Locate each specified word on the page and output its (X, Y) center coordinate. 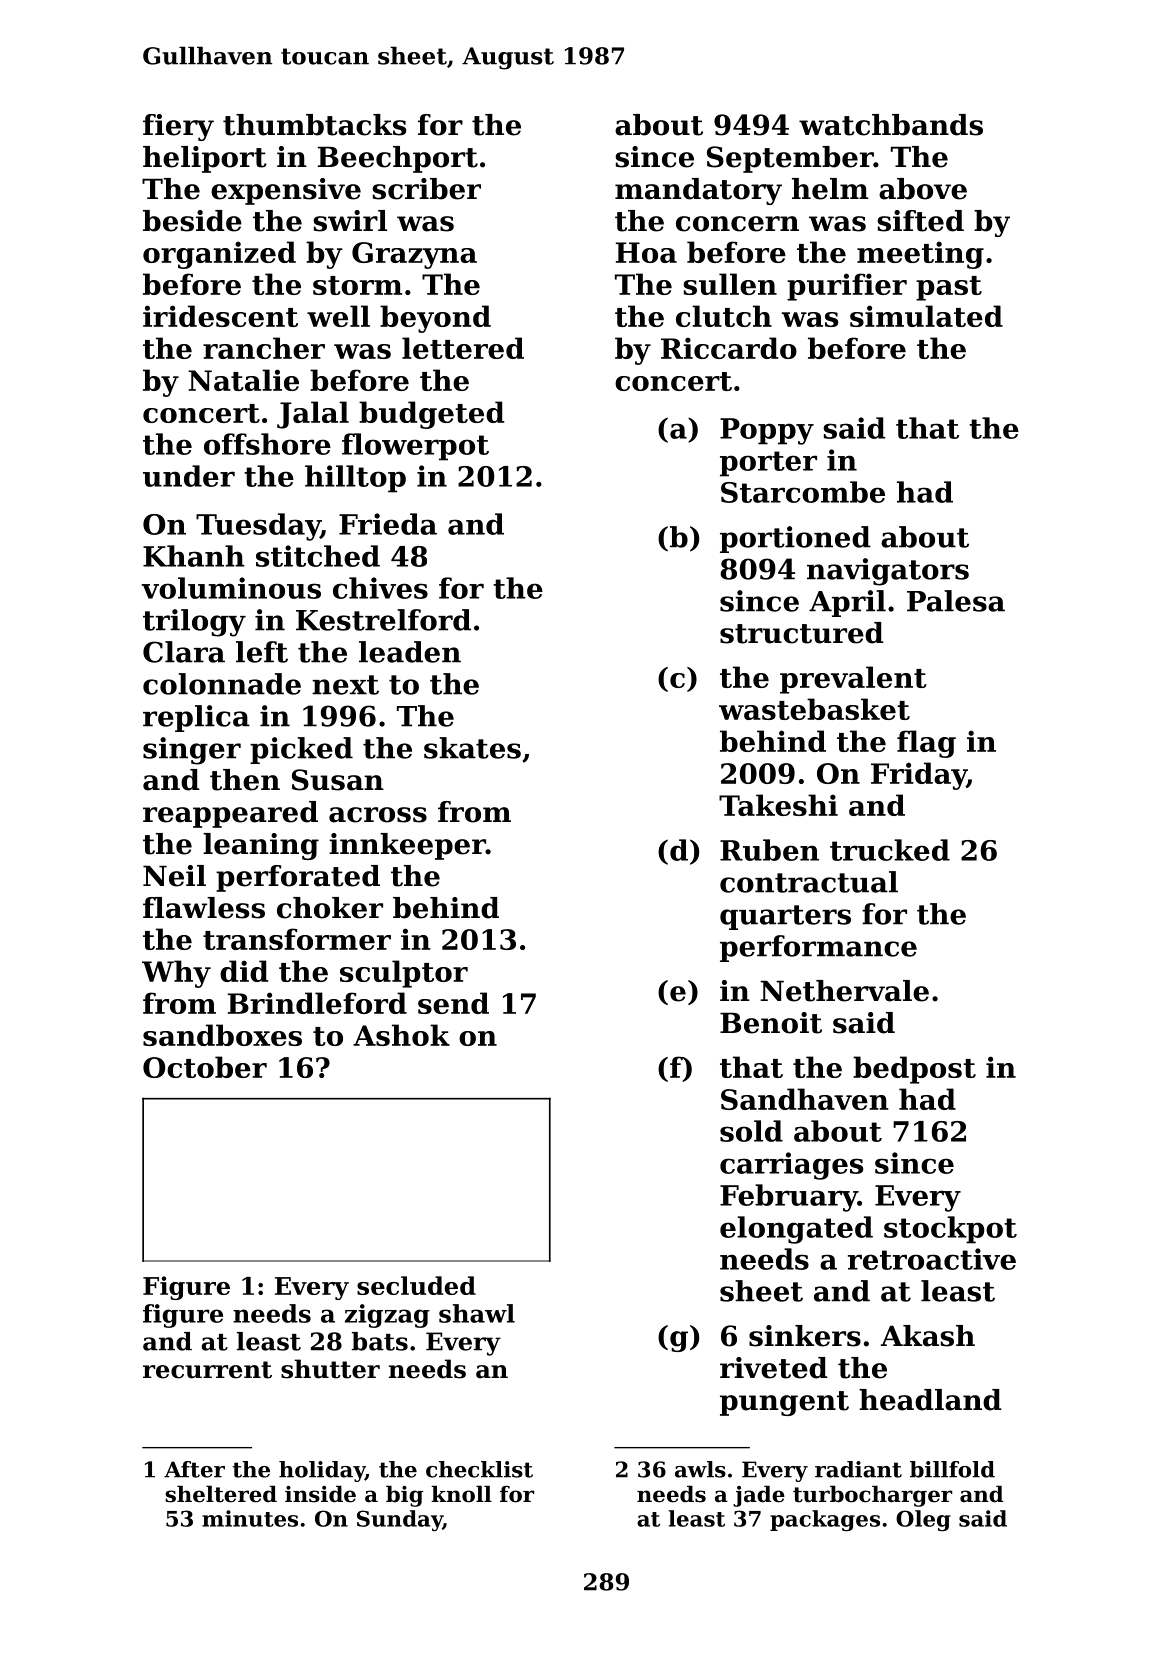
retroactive (932, 1259)
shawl (477, 1313)
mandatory (698, 191)
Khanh (194, 556)
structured (802, 633)
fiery (178, 127)
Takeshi (778, 805)
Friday (919, 776)
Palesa (956, 601)
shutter (330, 1369)
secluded (416, 1285)
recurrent (207, 1370)
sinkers (805, 1336)
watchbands (891, 125)
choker (330, 908)
